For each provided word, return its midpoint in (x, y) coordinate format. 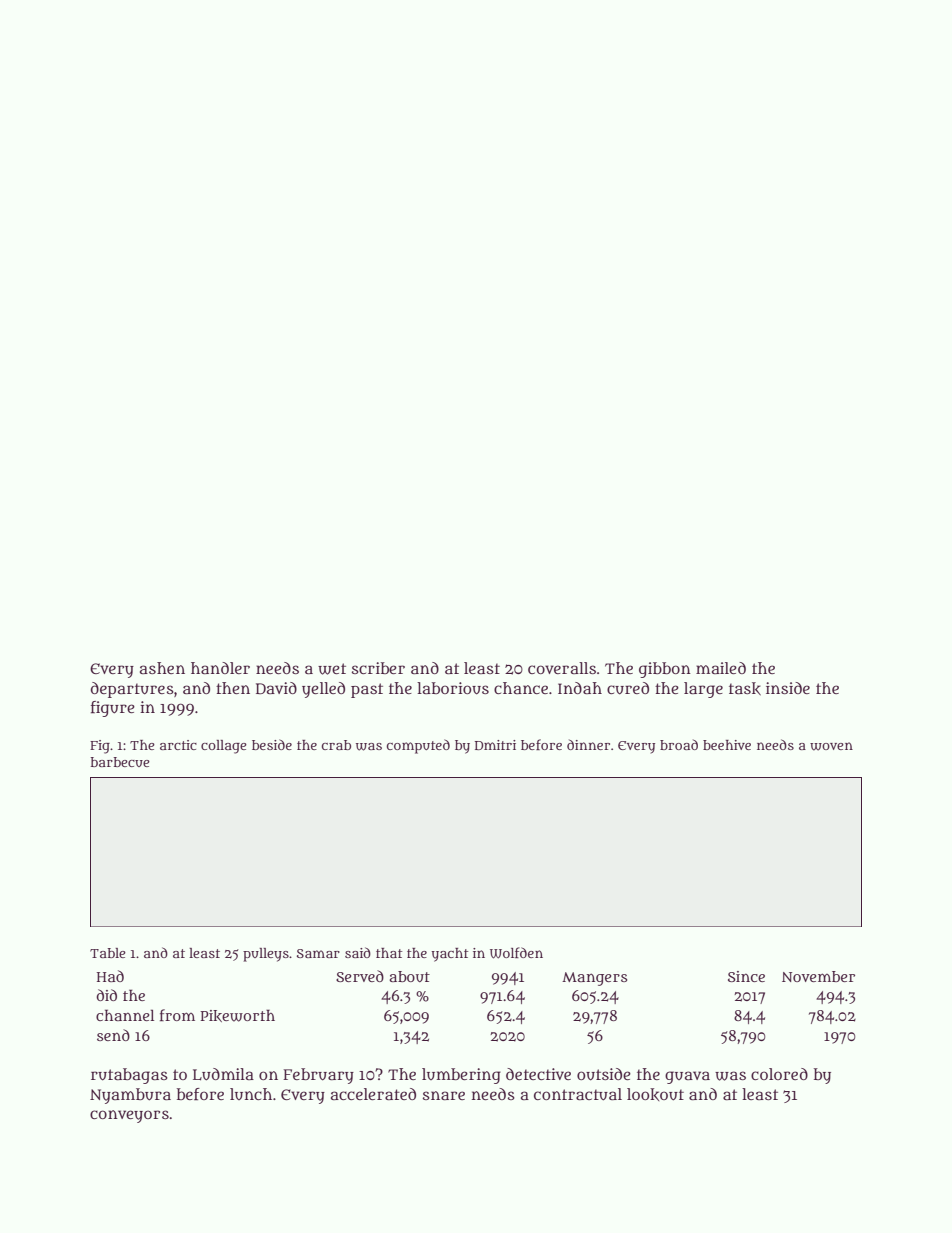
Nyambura (130, 1096)
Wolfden (516, 953)
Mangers (594, 979)
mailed (721, 668)
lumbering (461, 1076)
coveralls (562, 668)
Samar (318, 953)
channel (125, 1015)
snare (444, 1095)
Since (746, 976)
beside (272, 744)
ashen (162, 668)
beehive (727, 745)
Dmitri (495, 745)
